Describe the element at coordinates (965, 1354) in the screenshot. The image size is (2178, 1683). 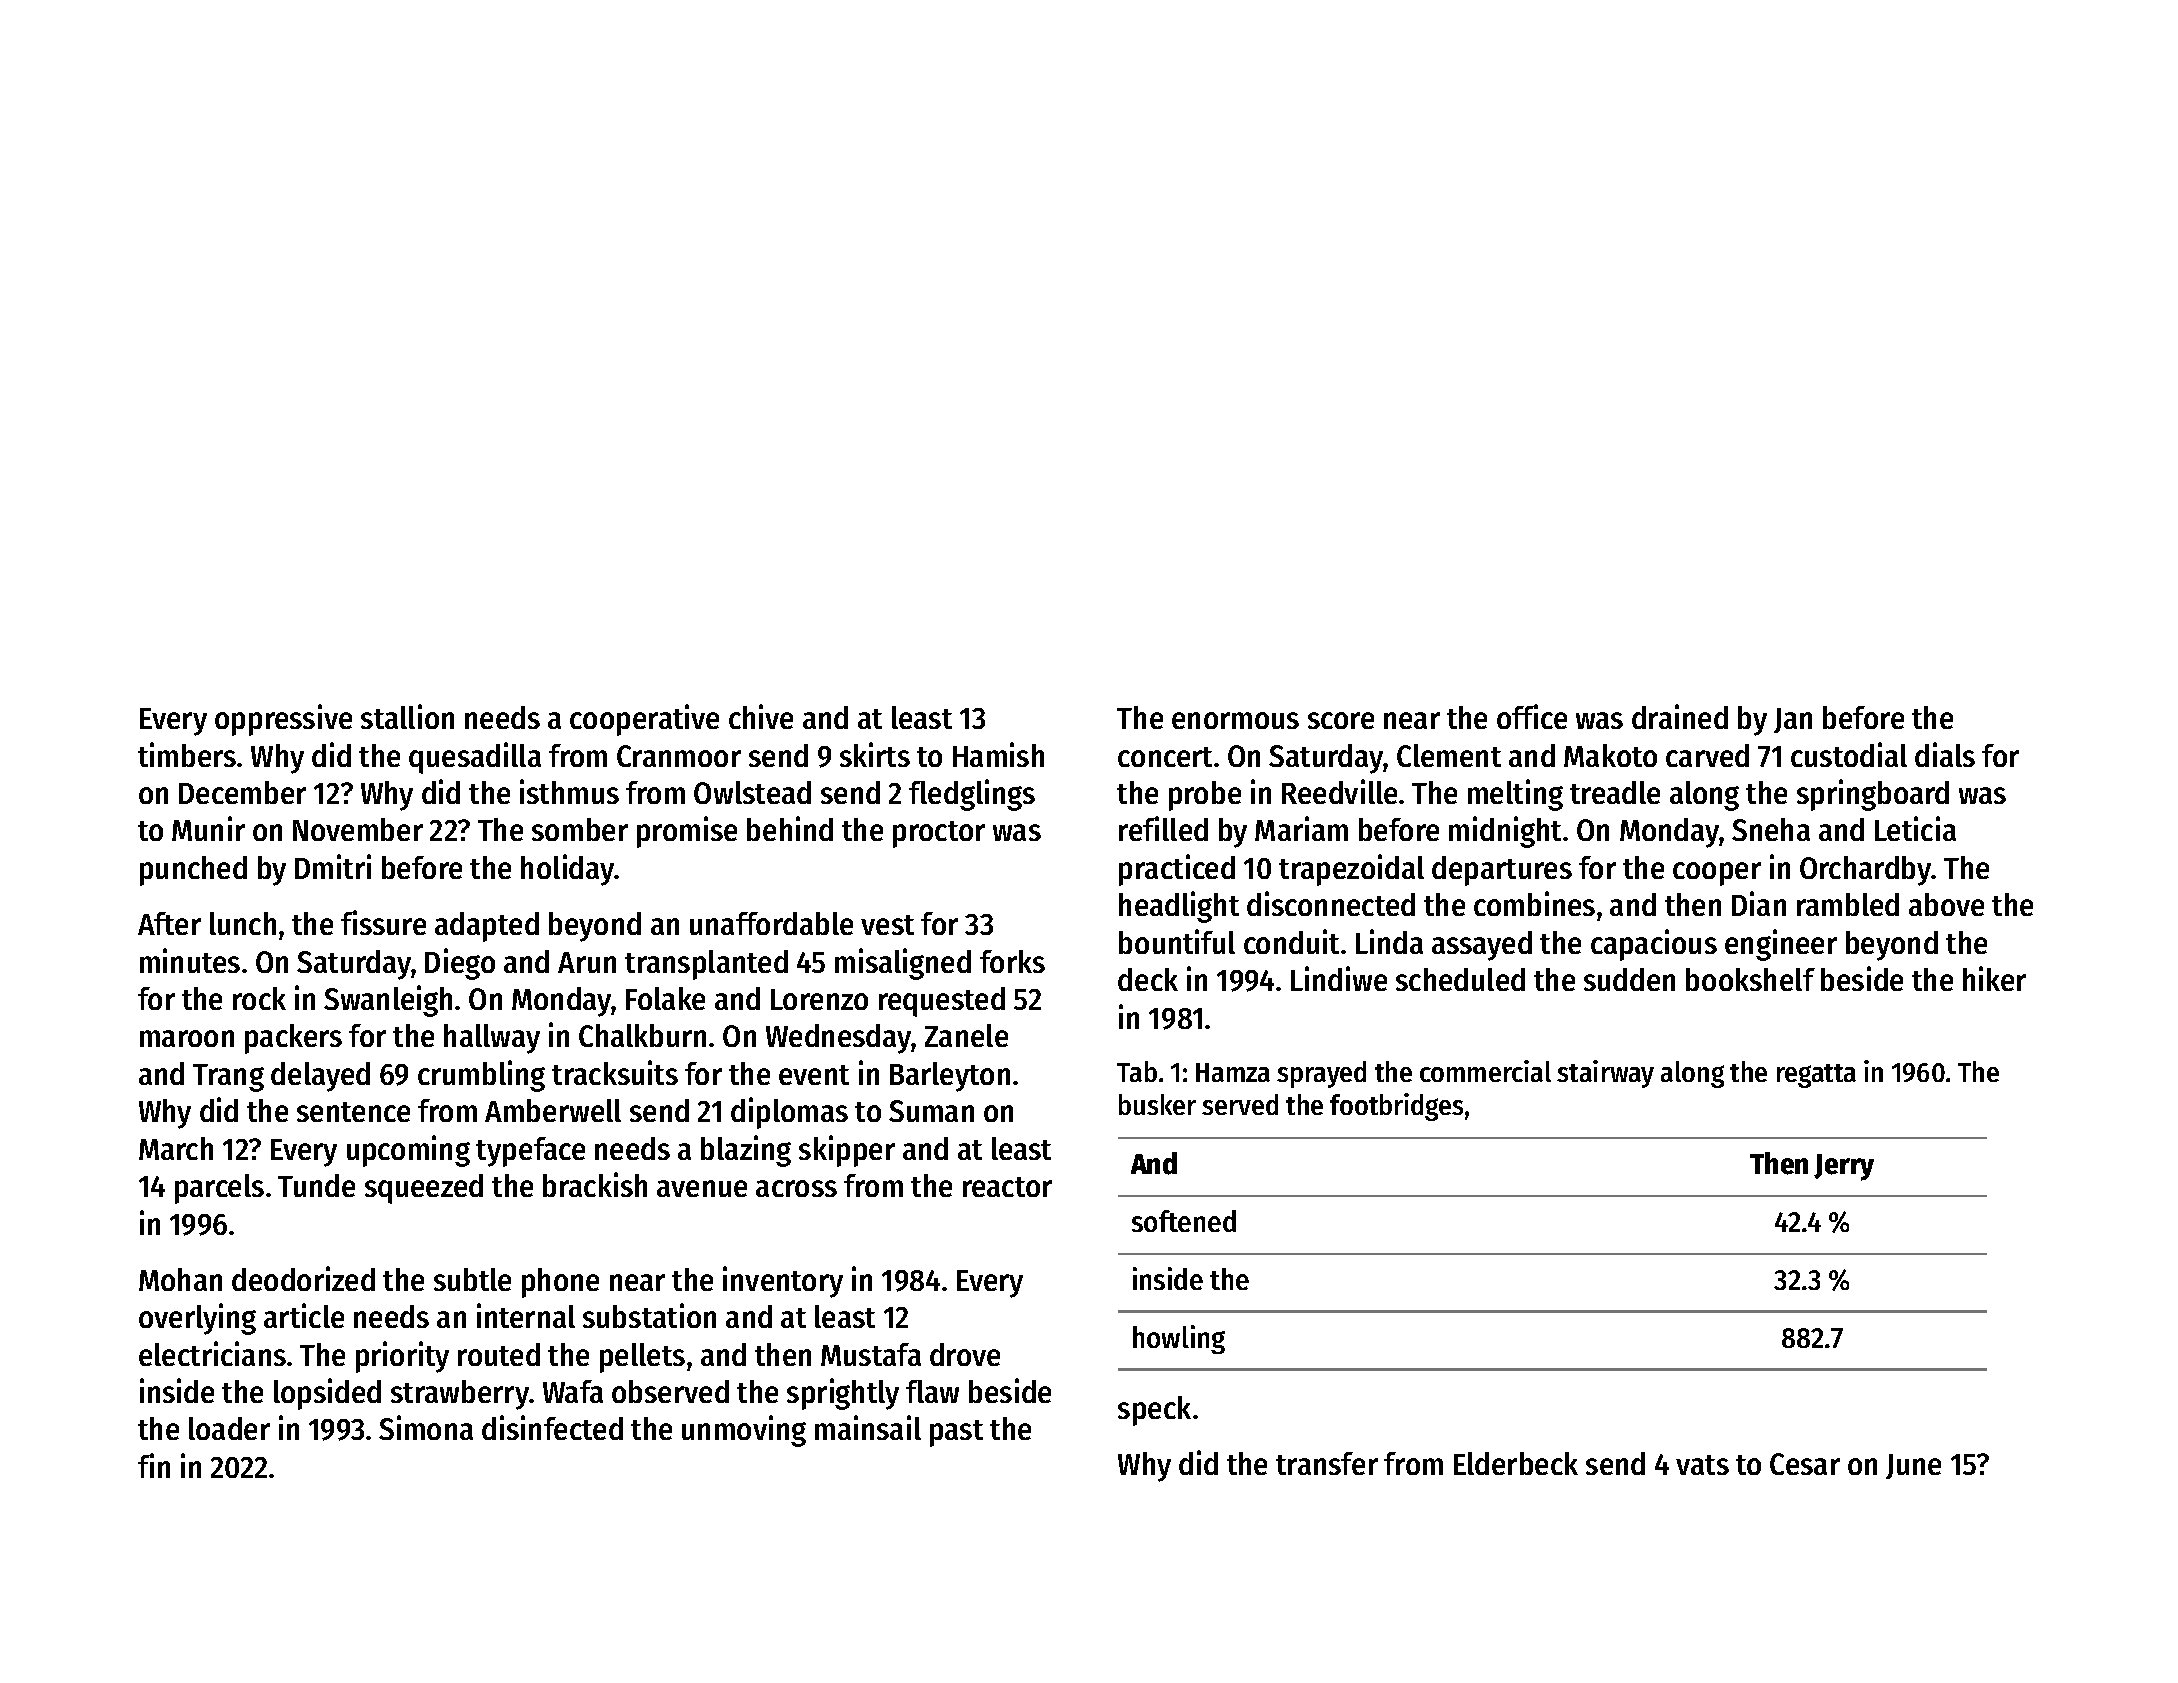
I see `drove` at that location.
